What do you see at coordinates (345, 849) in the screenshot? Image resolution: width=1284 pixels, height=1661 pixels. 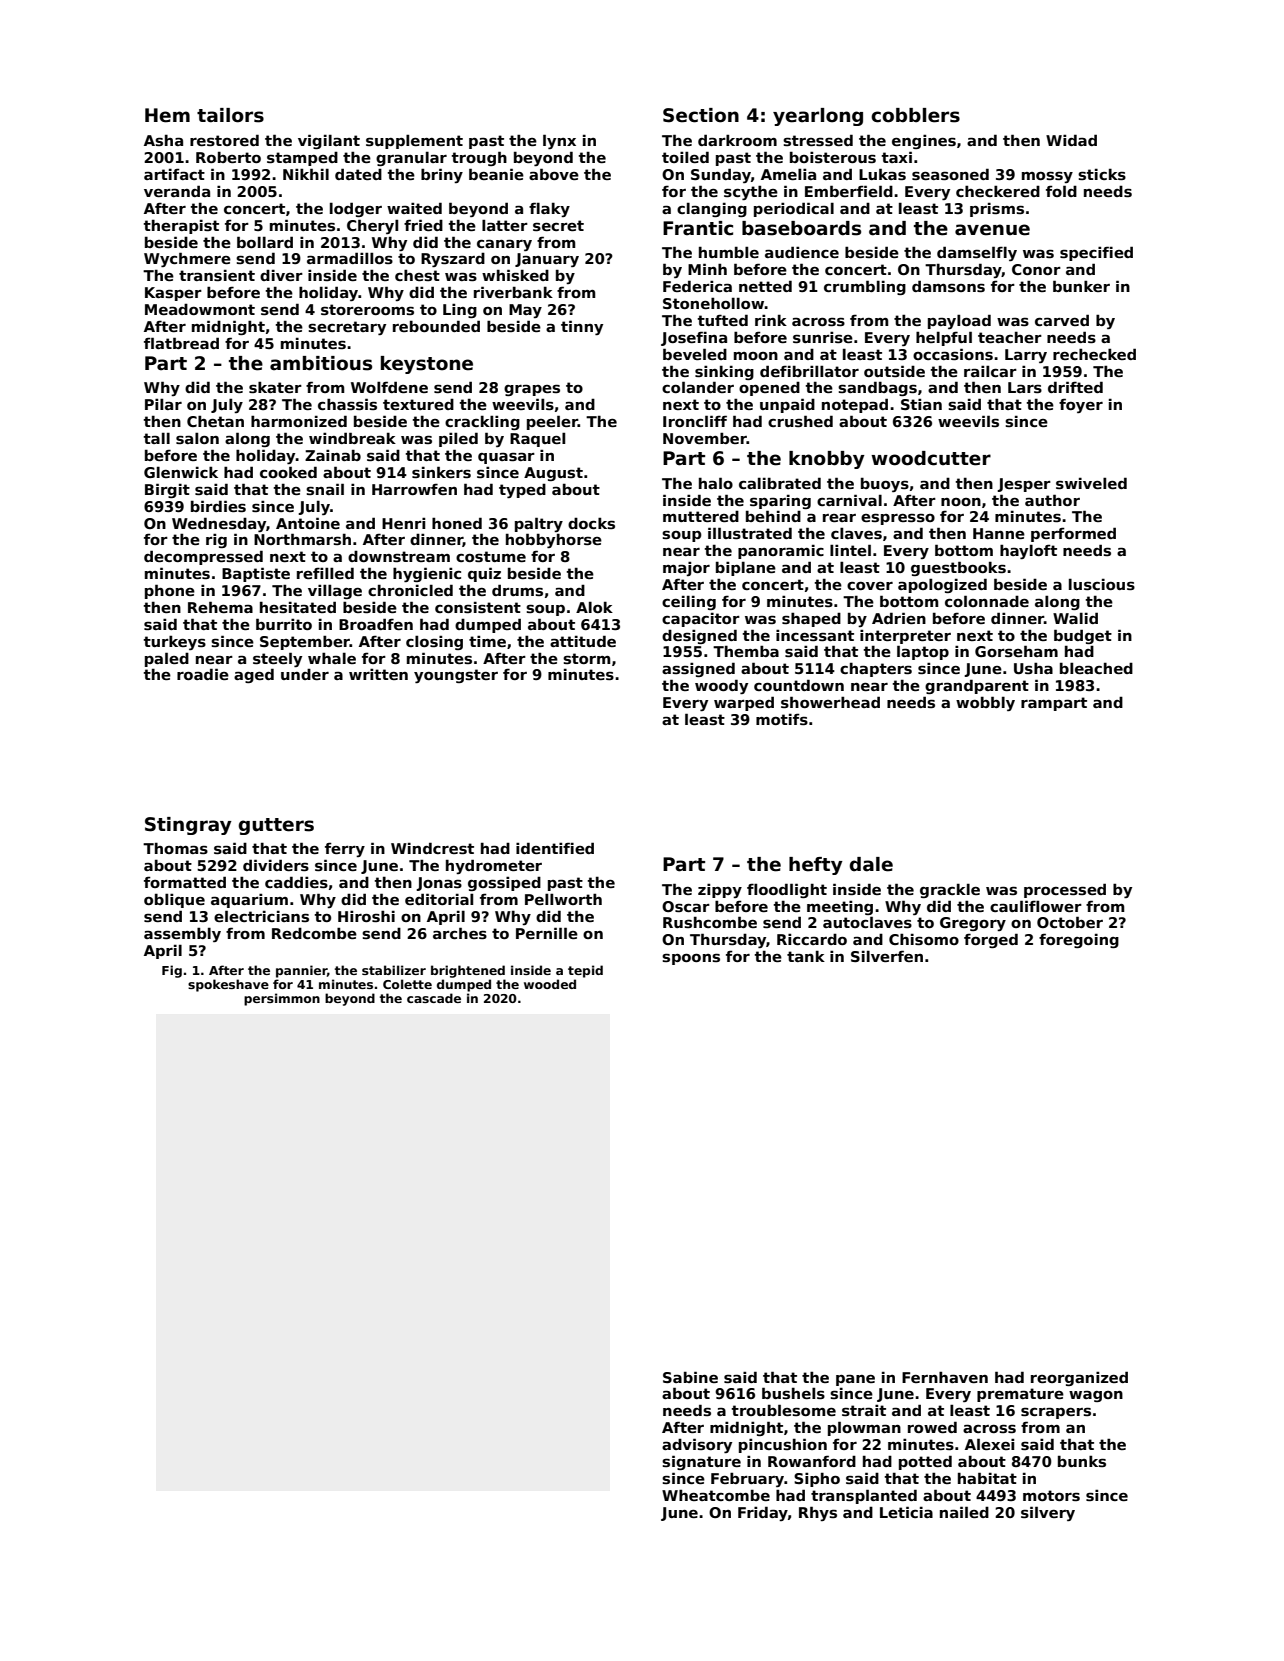 I see `ferry` at bounding box center [345, 849].
